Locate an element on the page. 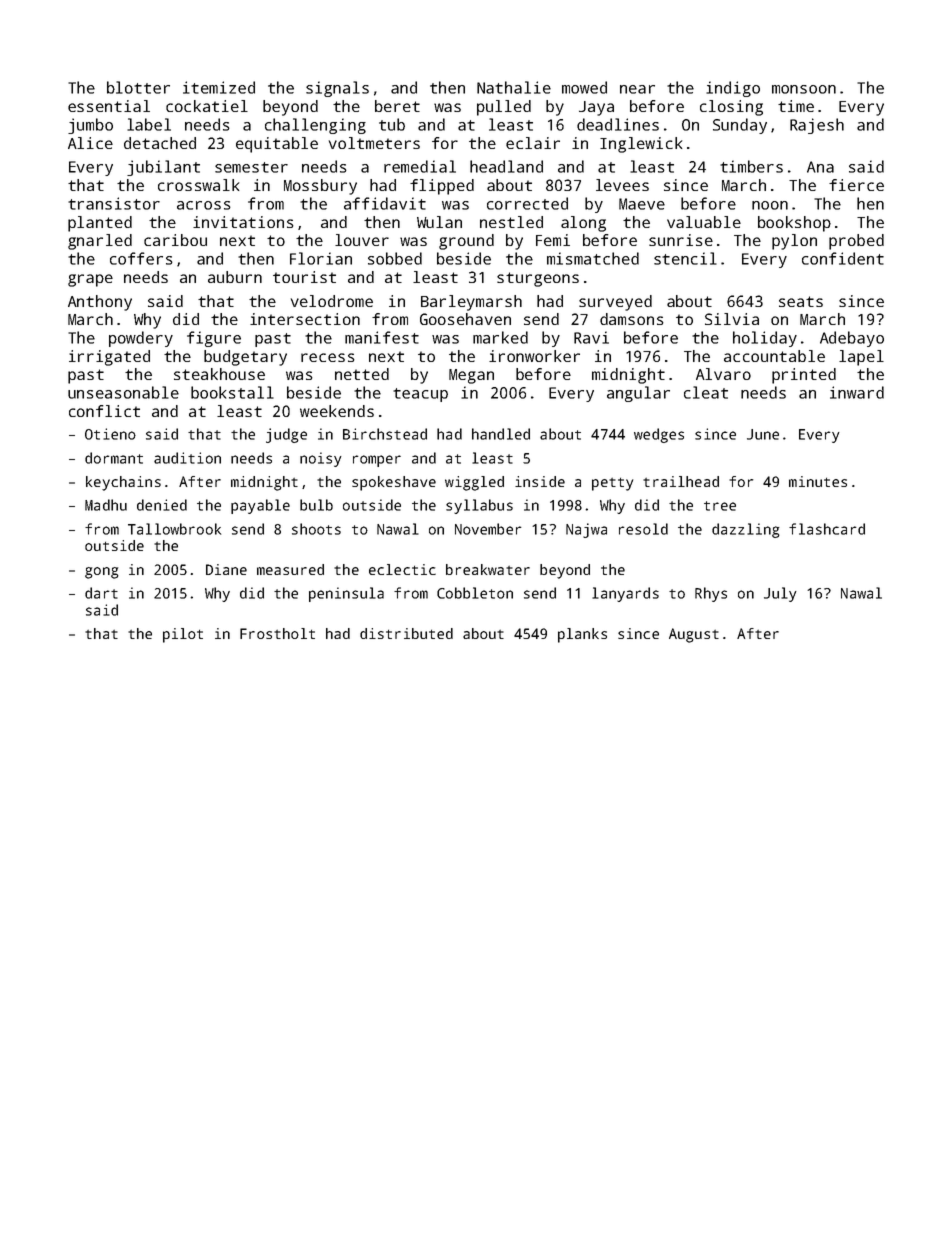  pulled is located at coordinates (504, 108).
